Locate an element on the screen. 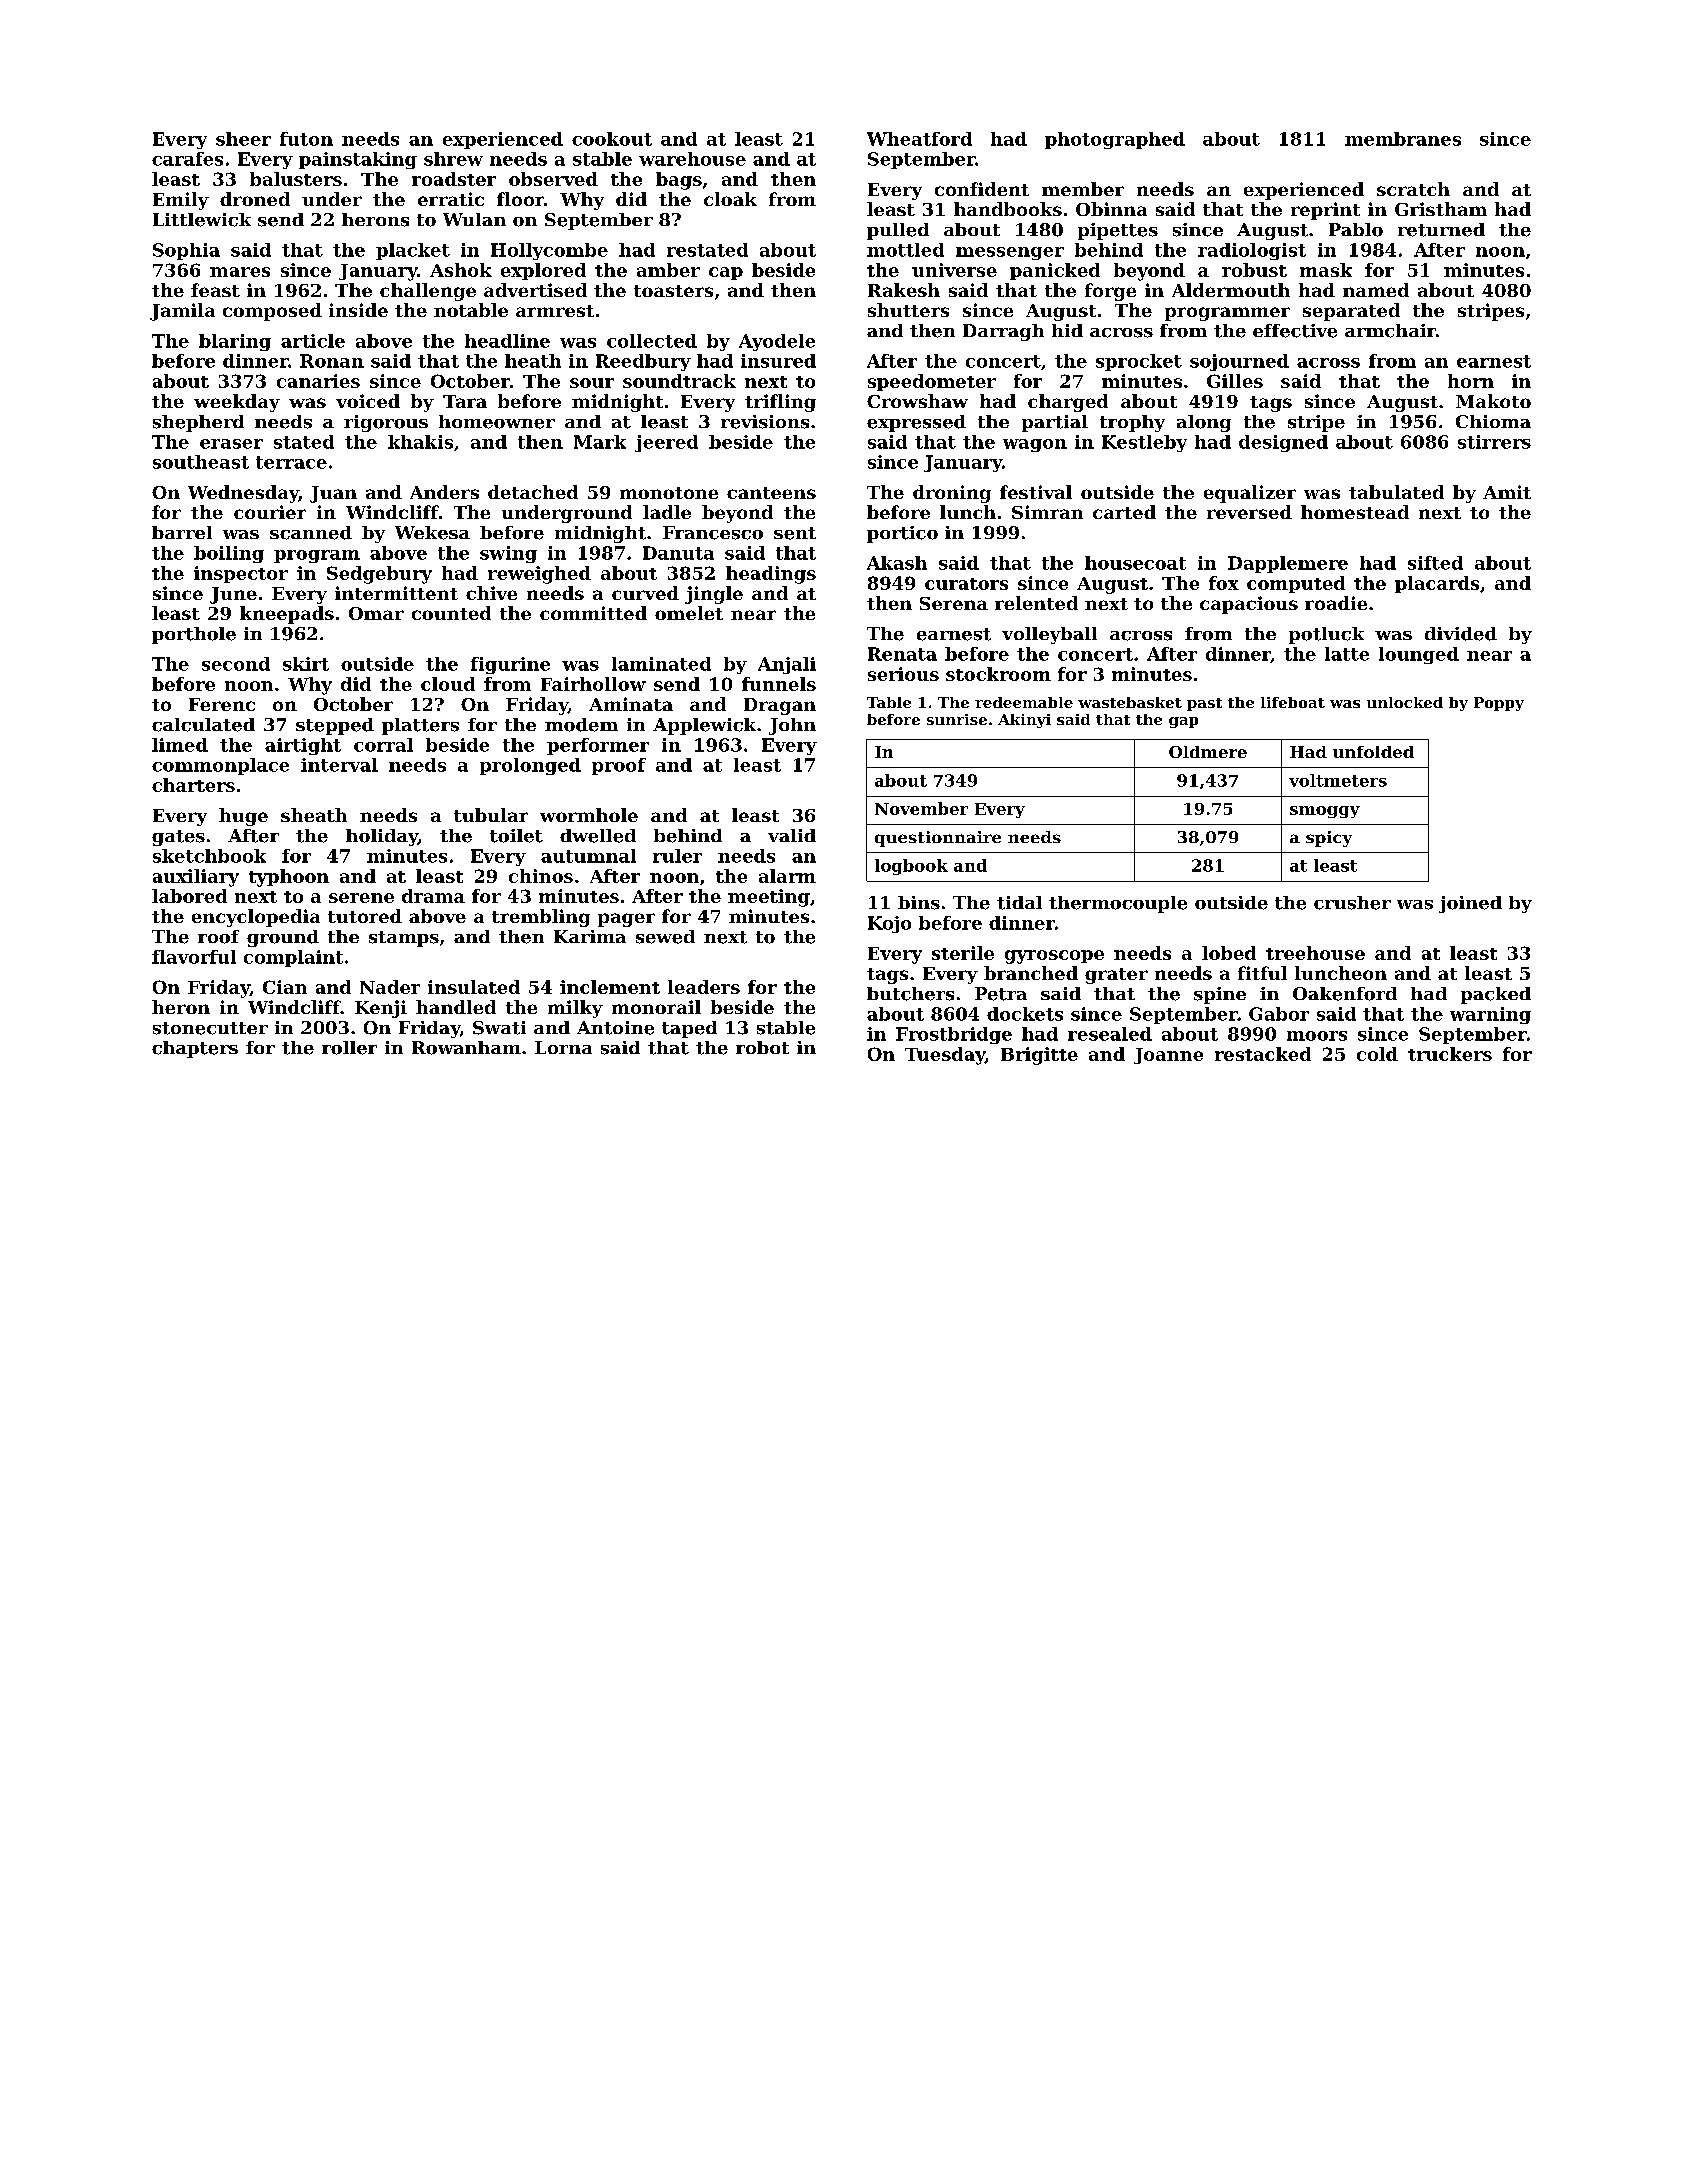  speedometer is located at coordinates (932, 382).
